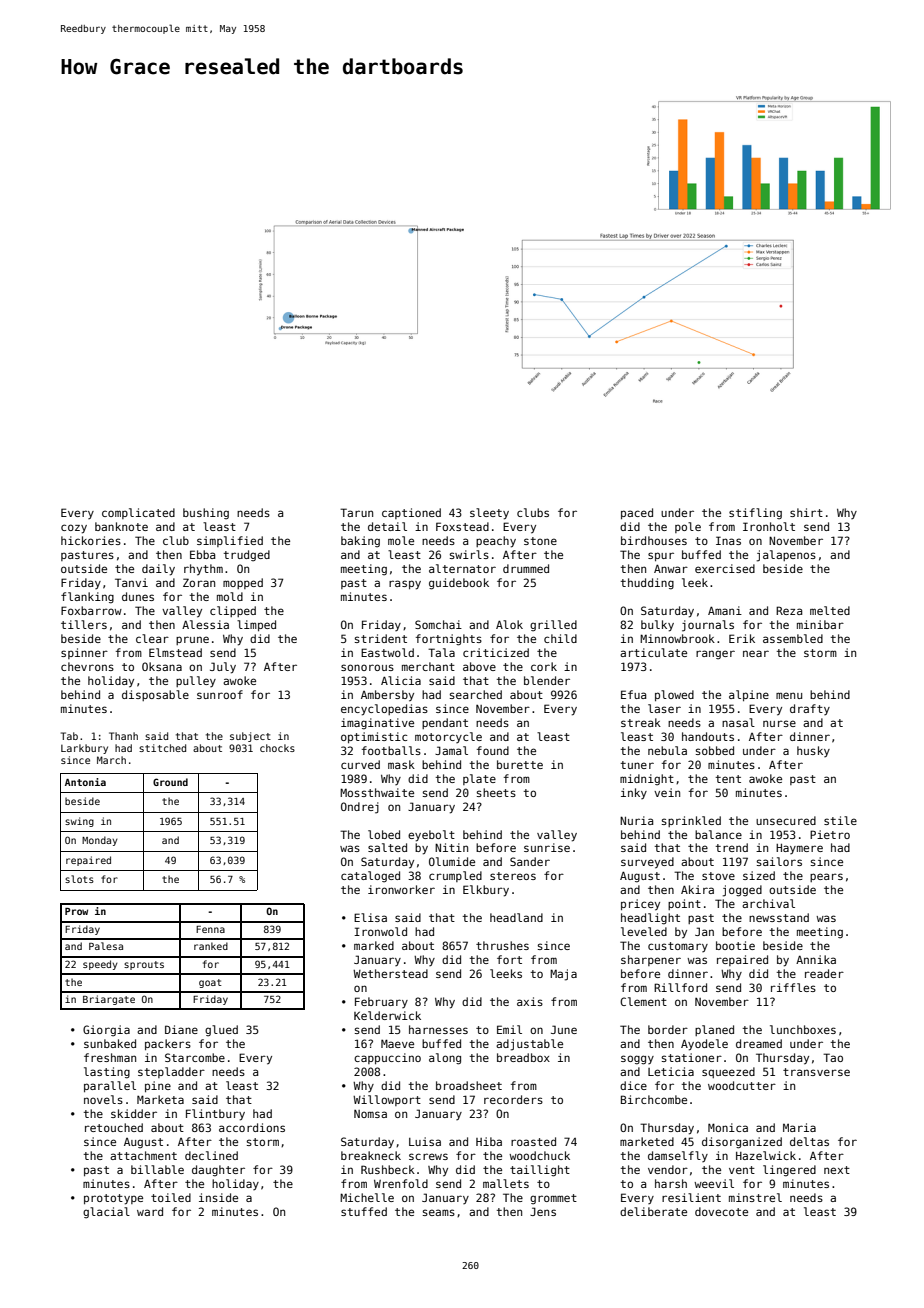  I want to click on swing, so click(79, 822).
